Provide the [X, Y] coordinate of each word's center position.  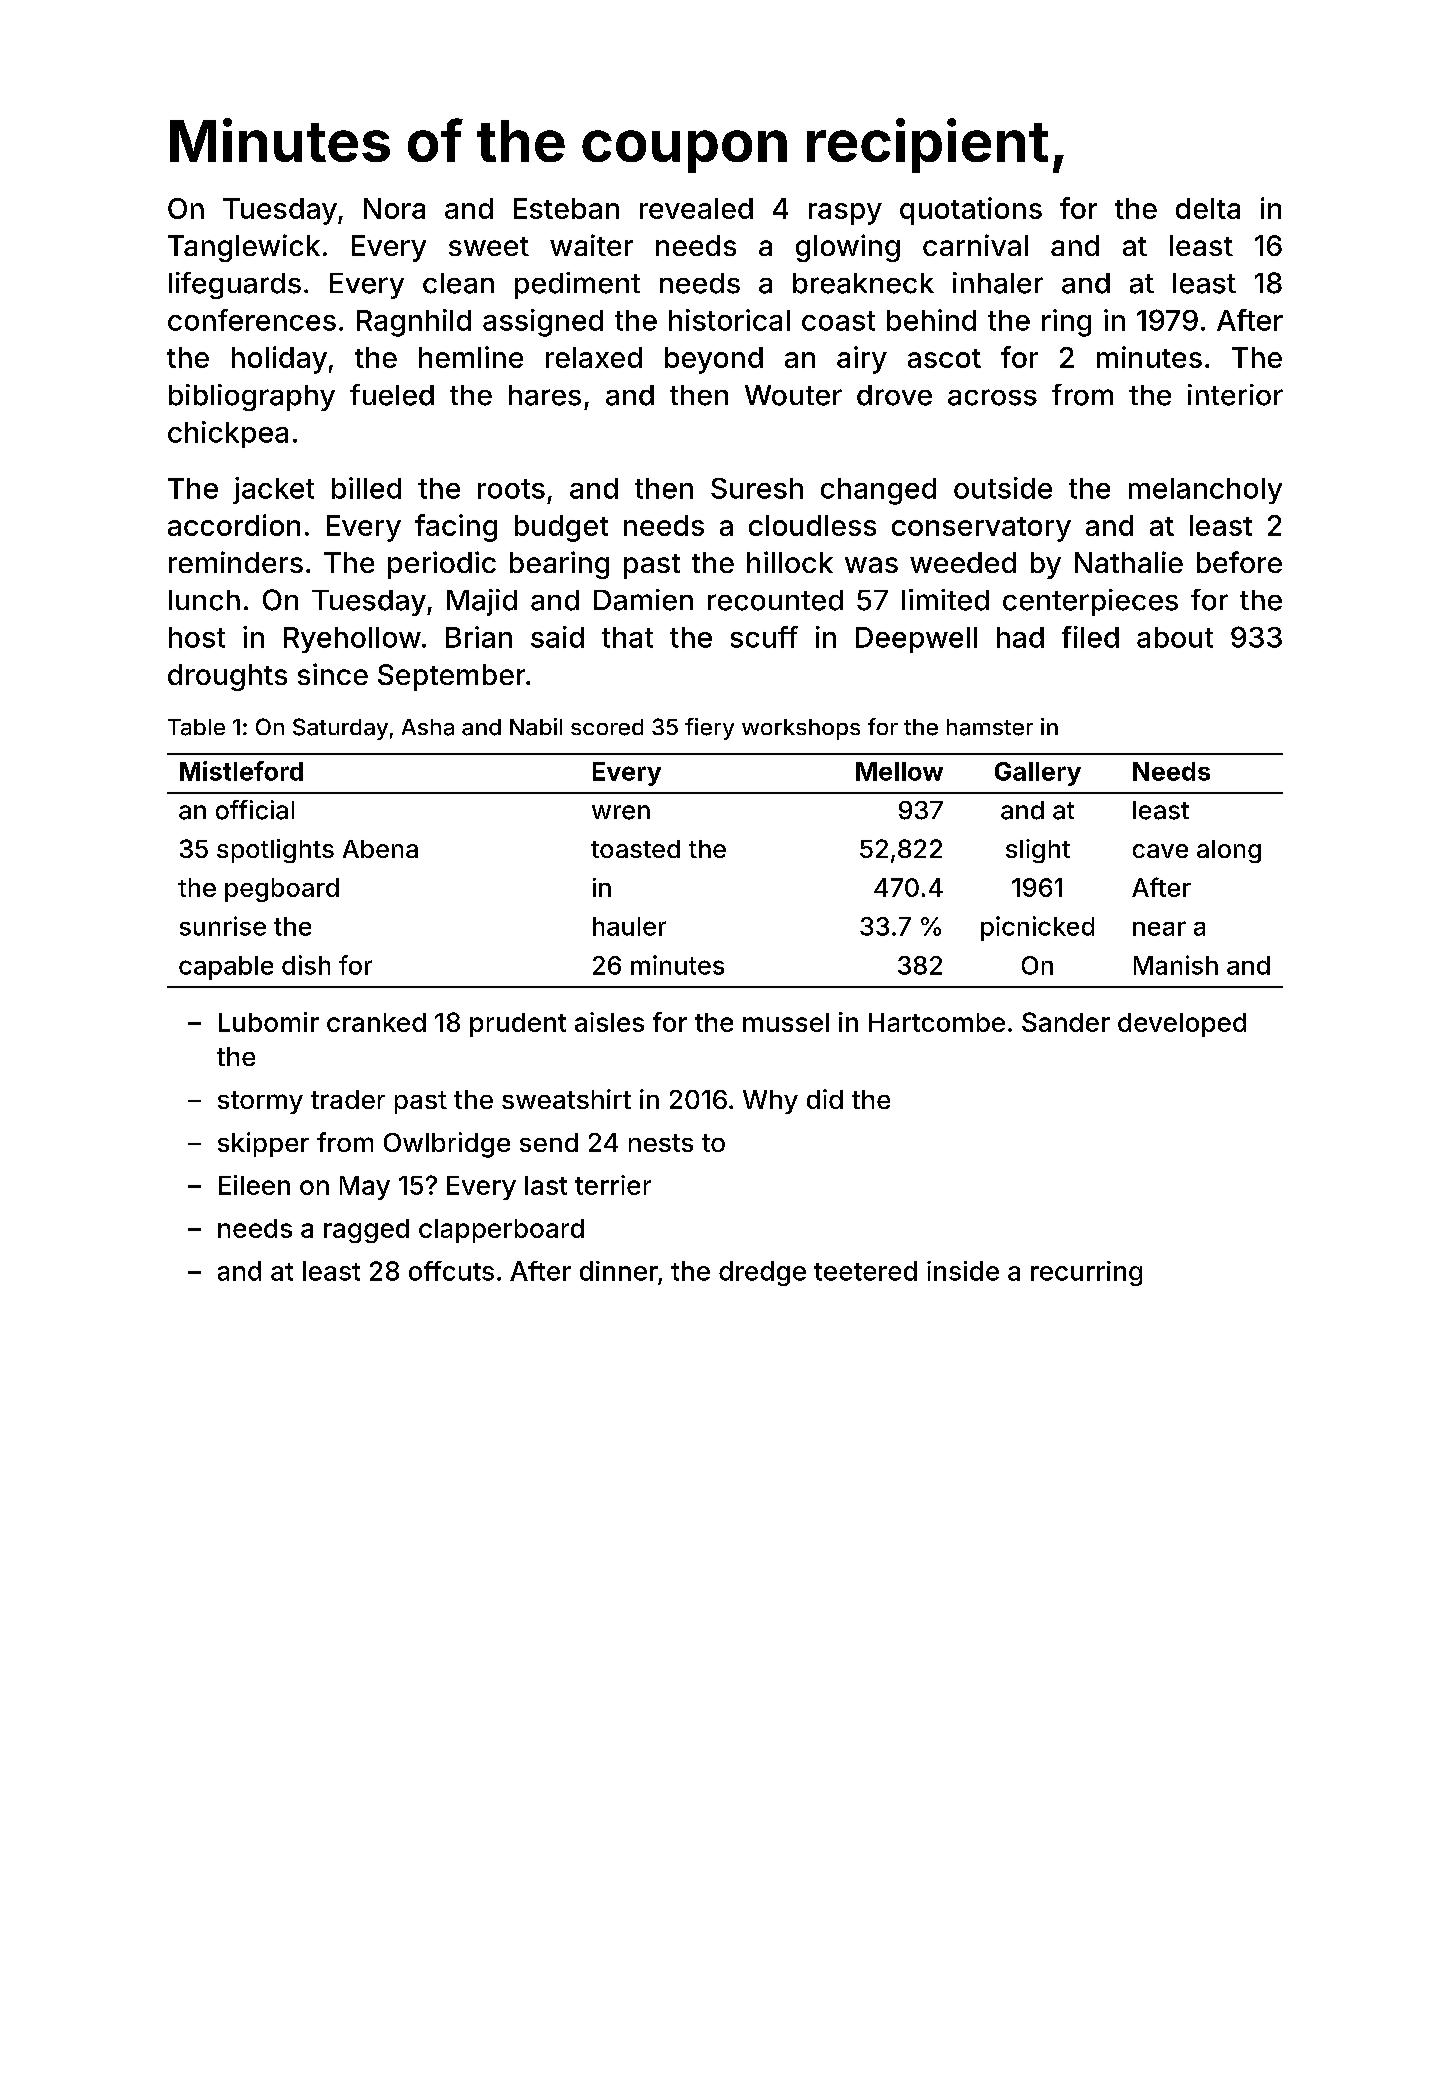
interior [1235, 395]
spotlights [275, 851]
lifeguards [235, 285]
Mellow [899, 771]
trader [348, 1099]
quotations [971, 211]
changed [878, 491]
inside [963, 1271]
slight [1038, 851]
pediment [577, 285]
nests [661, 1143]
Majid [482, 602]
